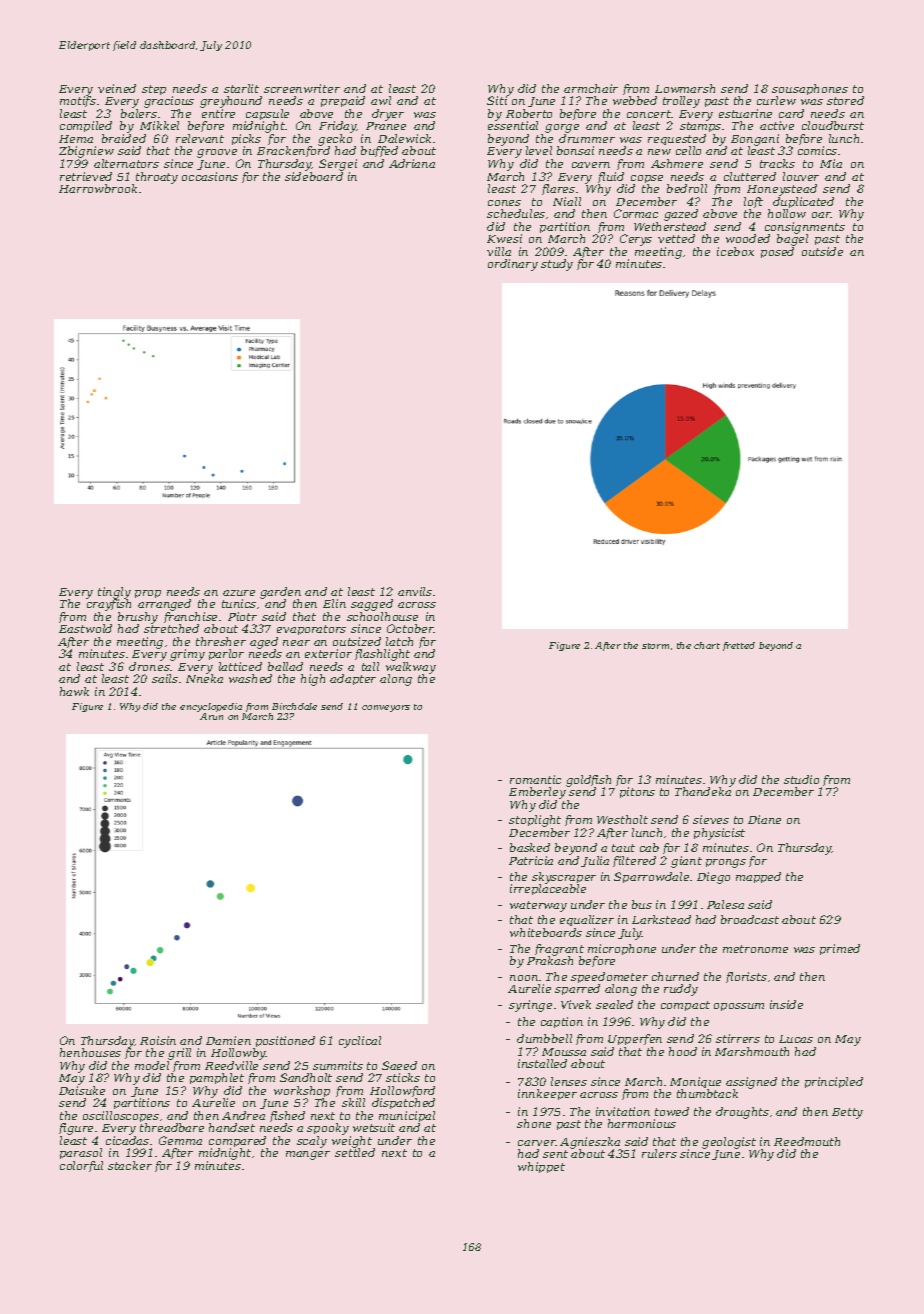 The image size is (924, 1314). What do you see at coordinates (237, 1141) in the page?
I see `compared` at bounding box center [237, 1141].
